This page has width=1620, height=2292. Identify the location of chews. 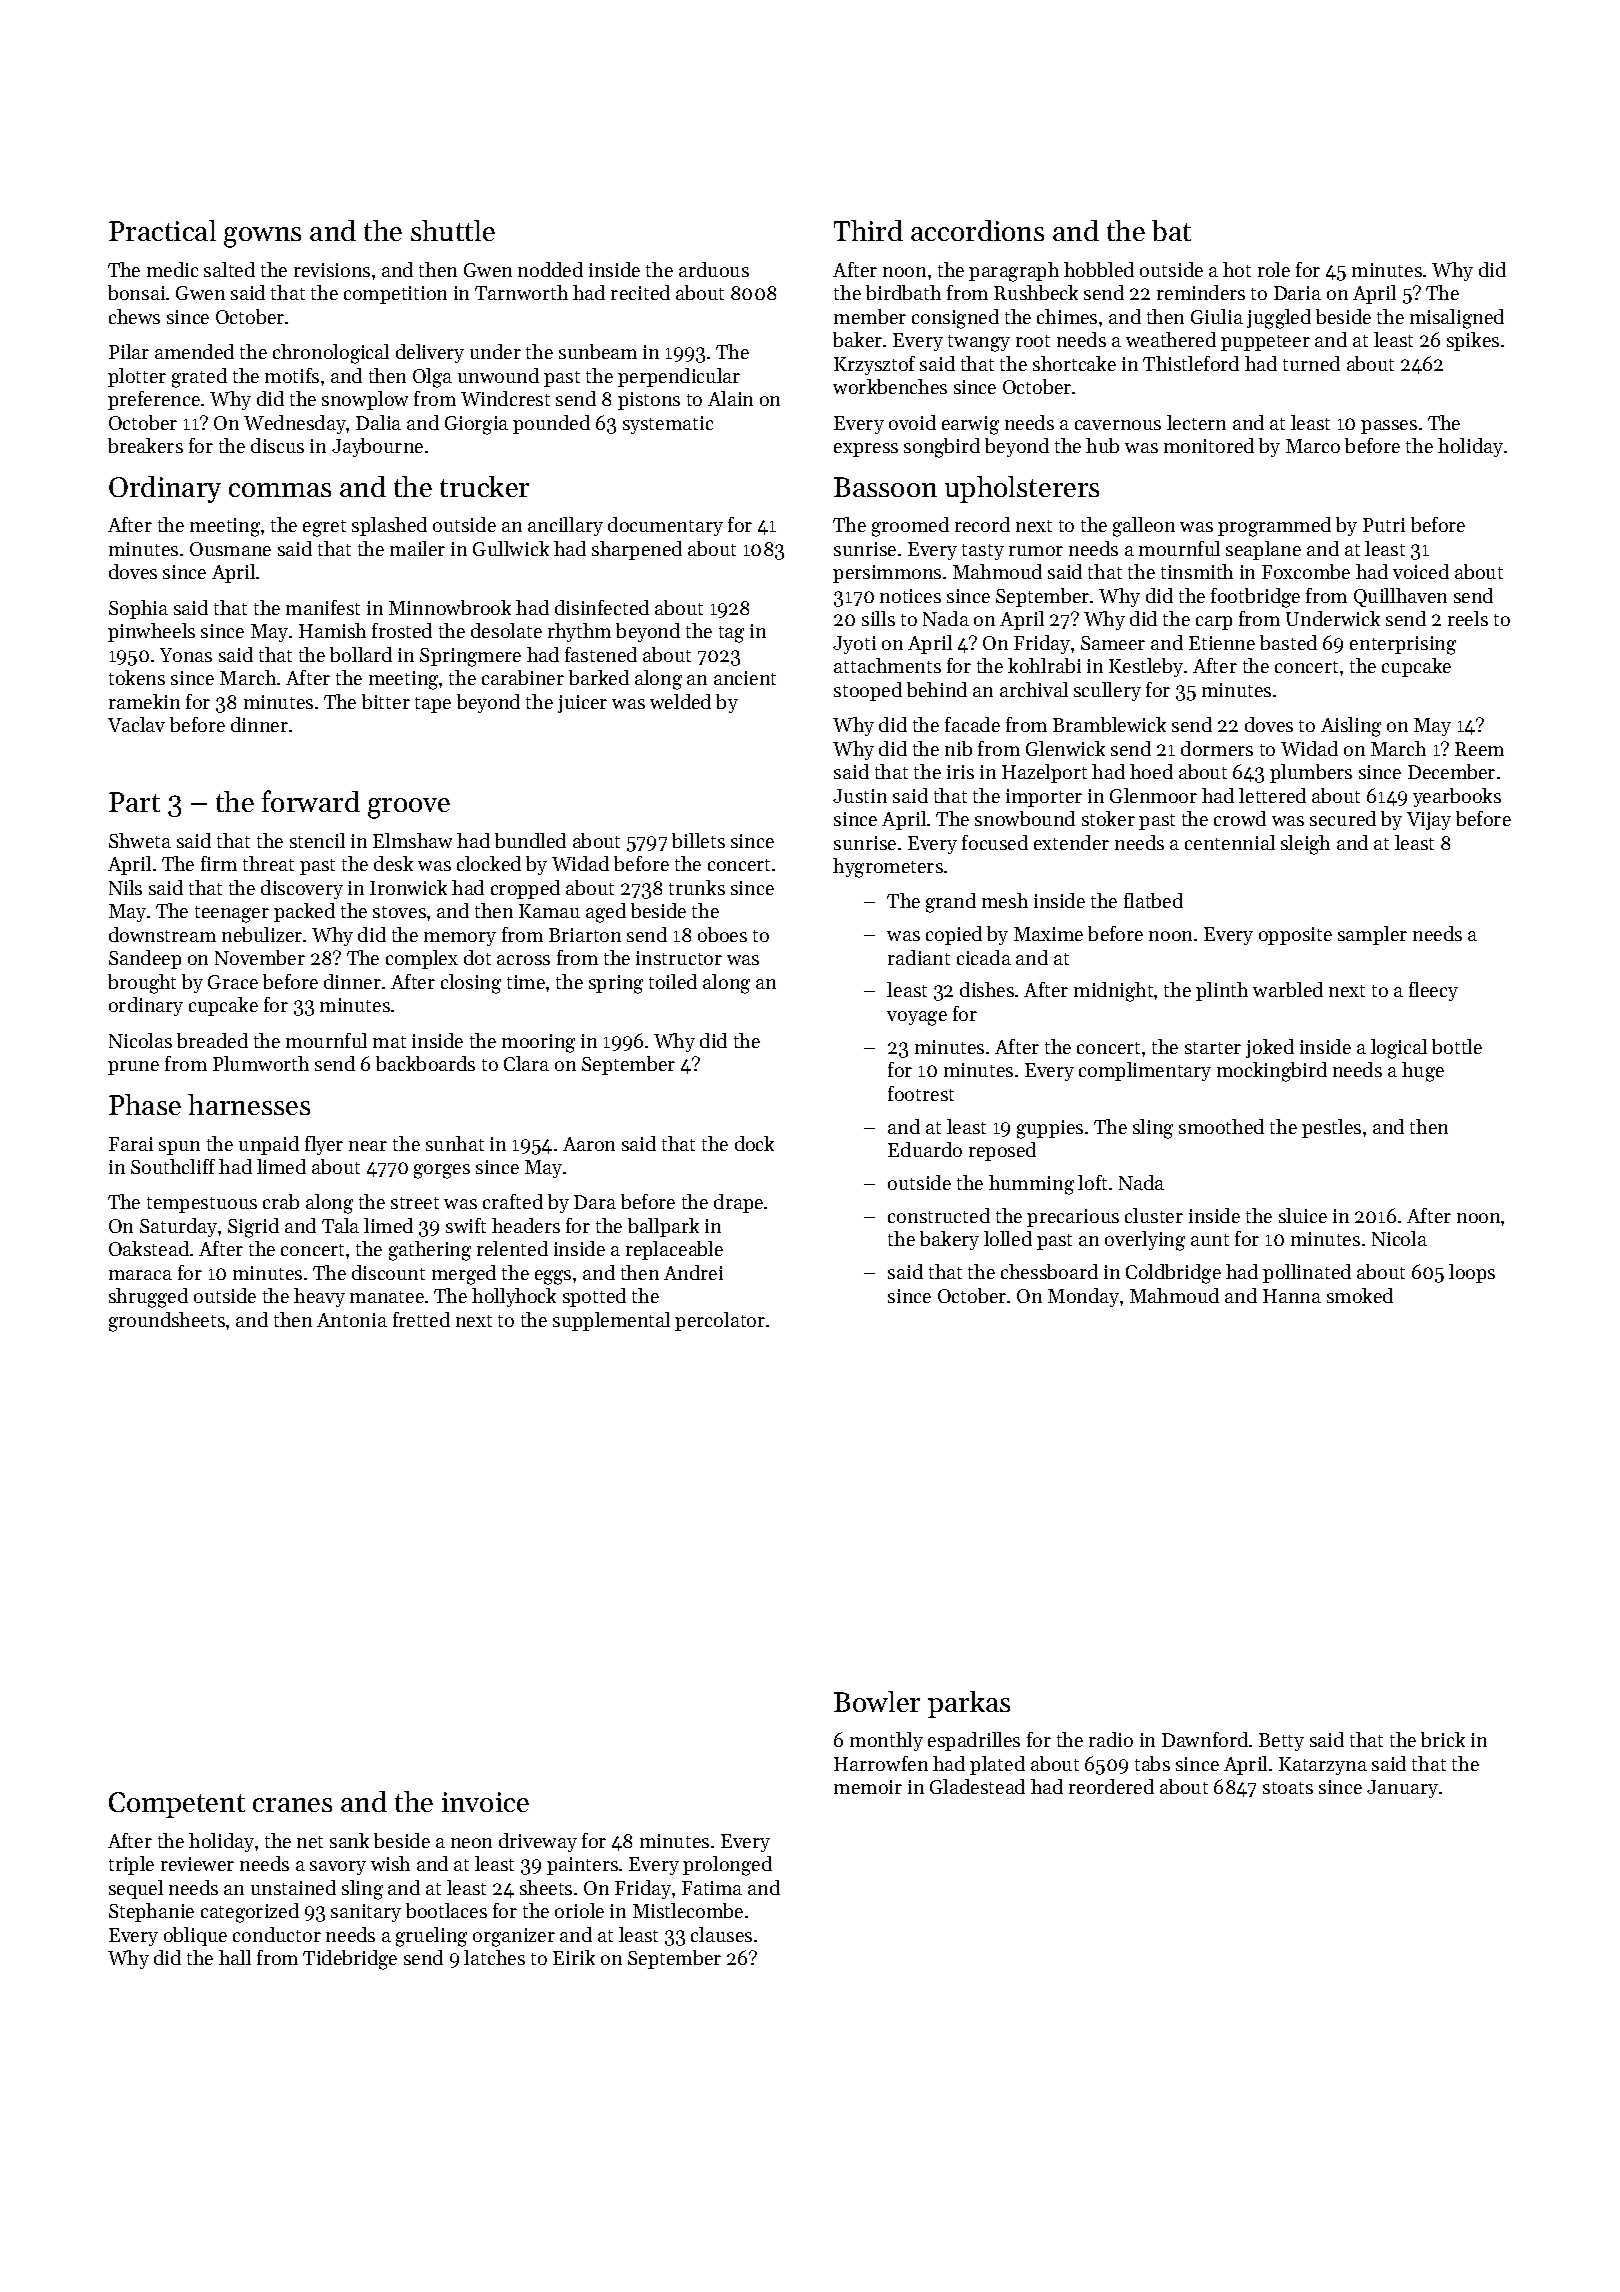
(134, 316).
